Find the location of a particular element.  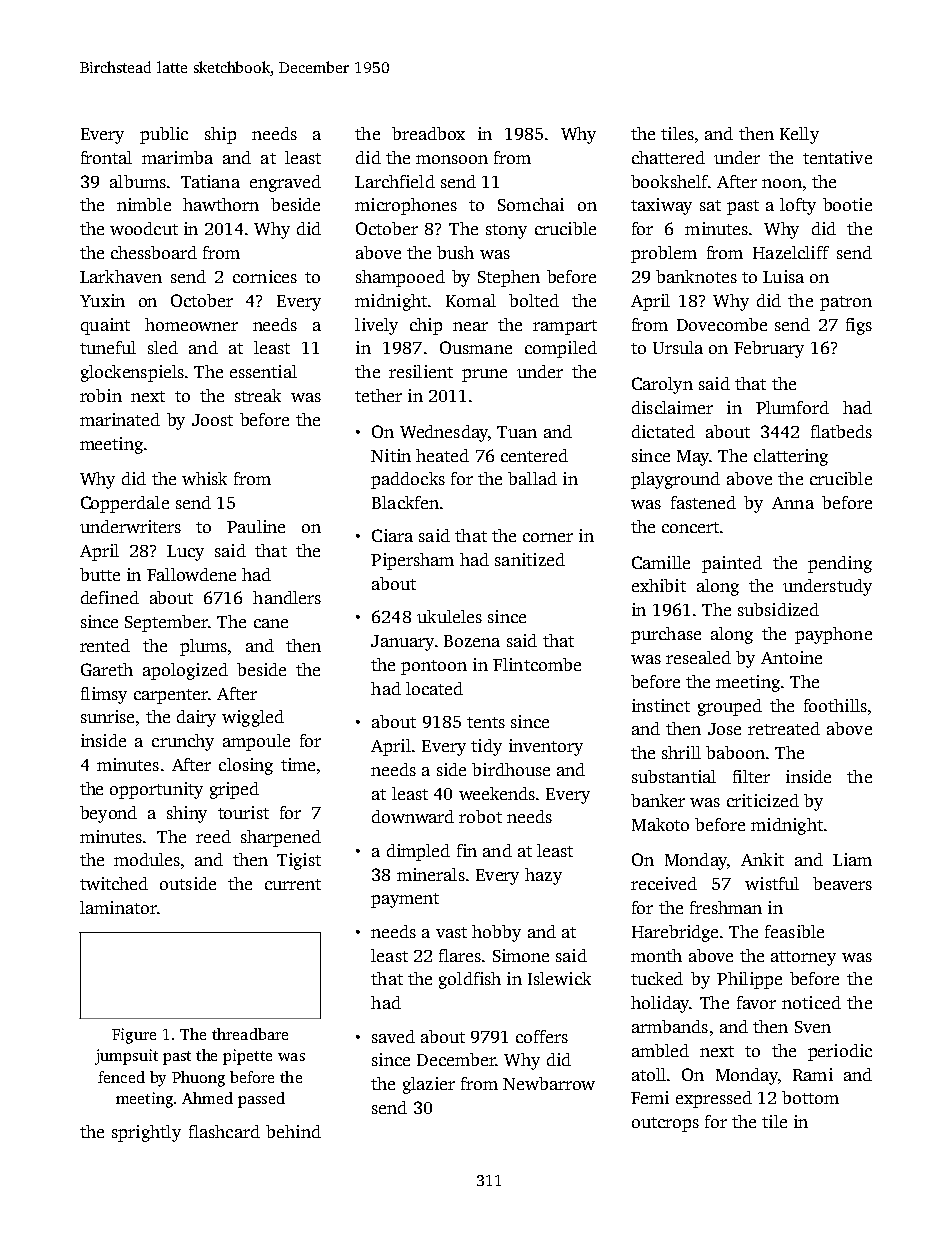

downward is located at coordinates (413, 816).
